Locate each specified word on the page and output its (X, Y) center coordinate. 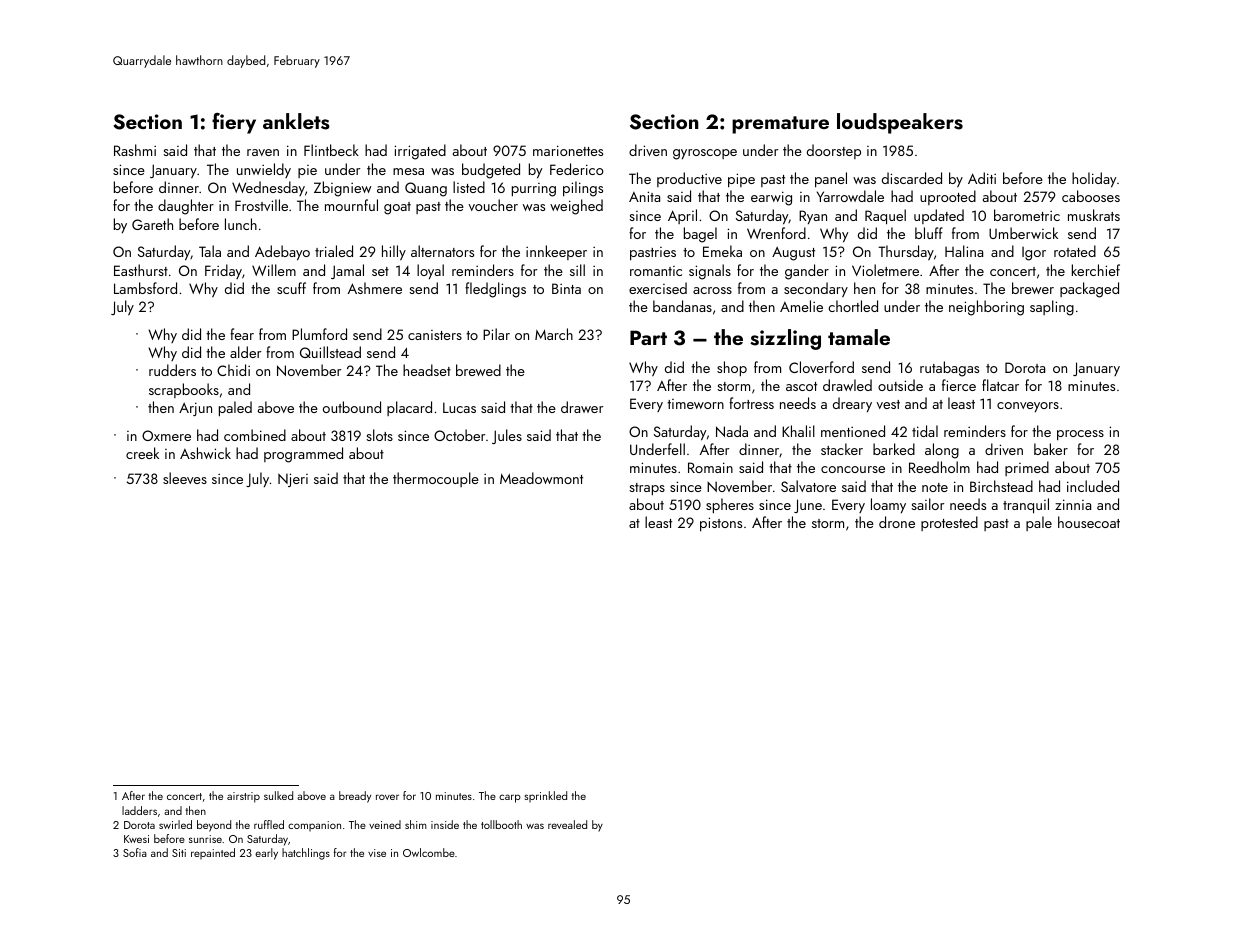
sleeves (185, 478)
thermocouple (436, 479)
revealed (567, 824)
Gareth (152, 224)
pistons (721, 524)
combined (255, 435)
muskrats (1094, 215)
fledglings (495, 290)
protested (949, 523)
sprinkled (546, 796)
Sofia (135, 852)
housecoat (1089, 522)
